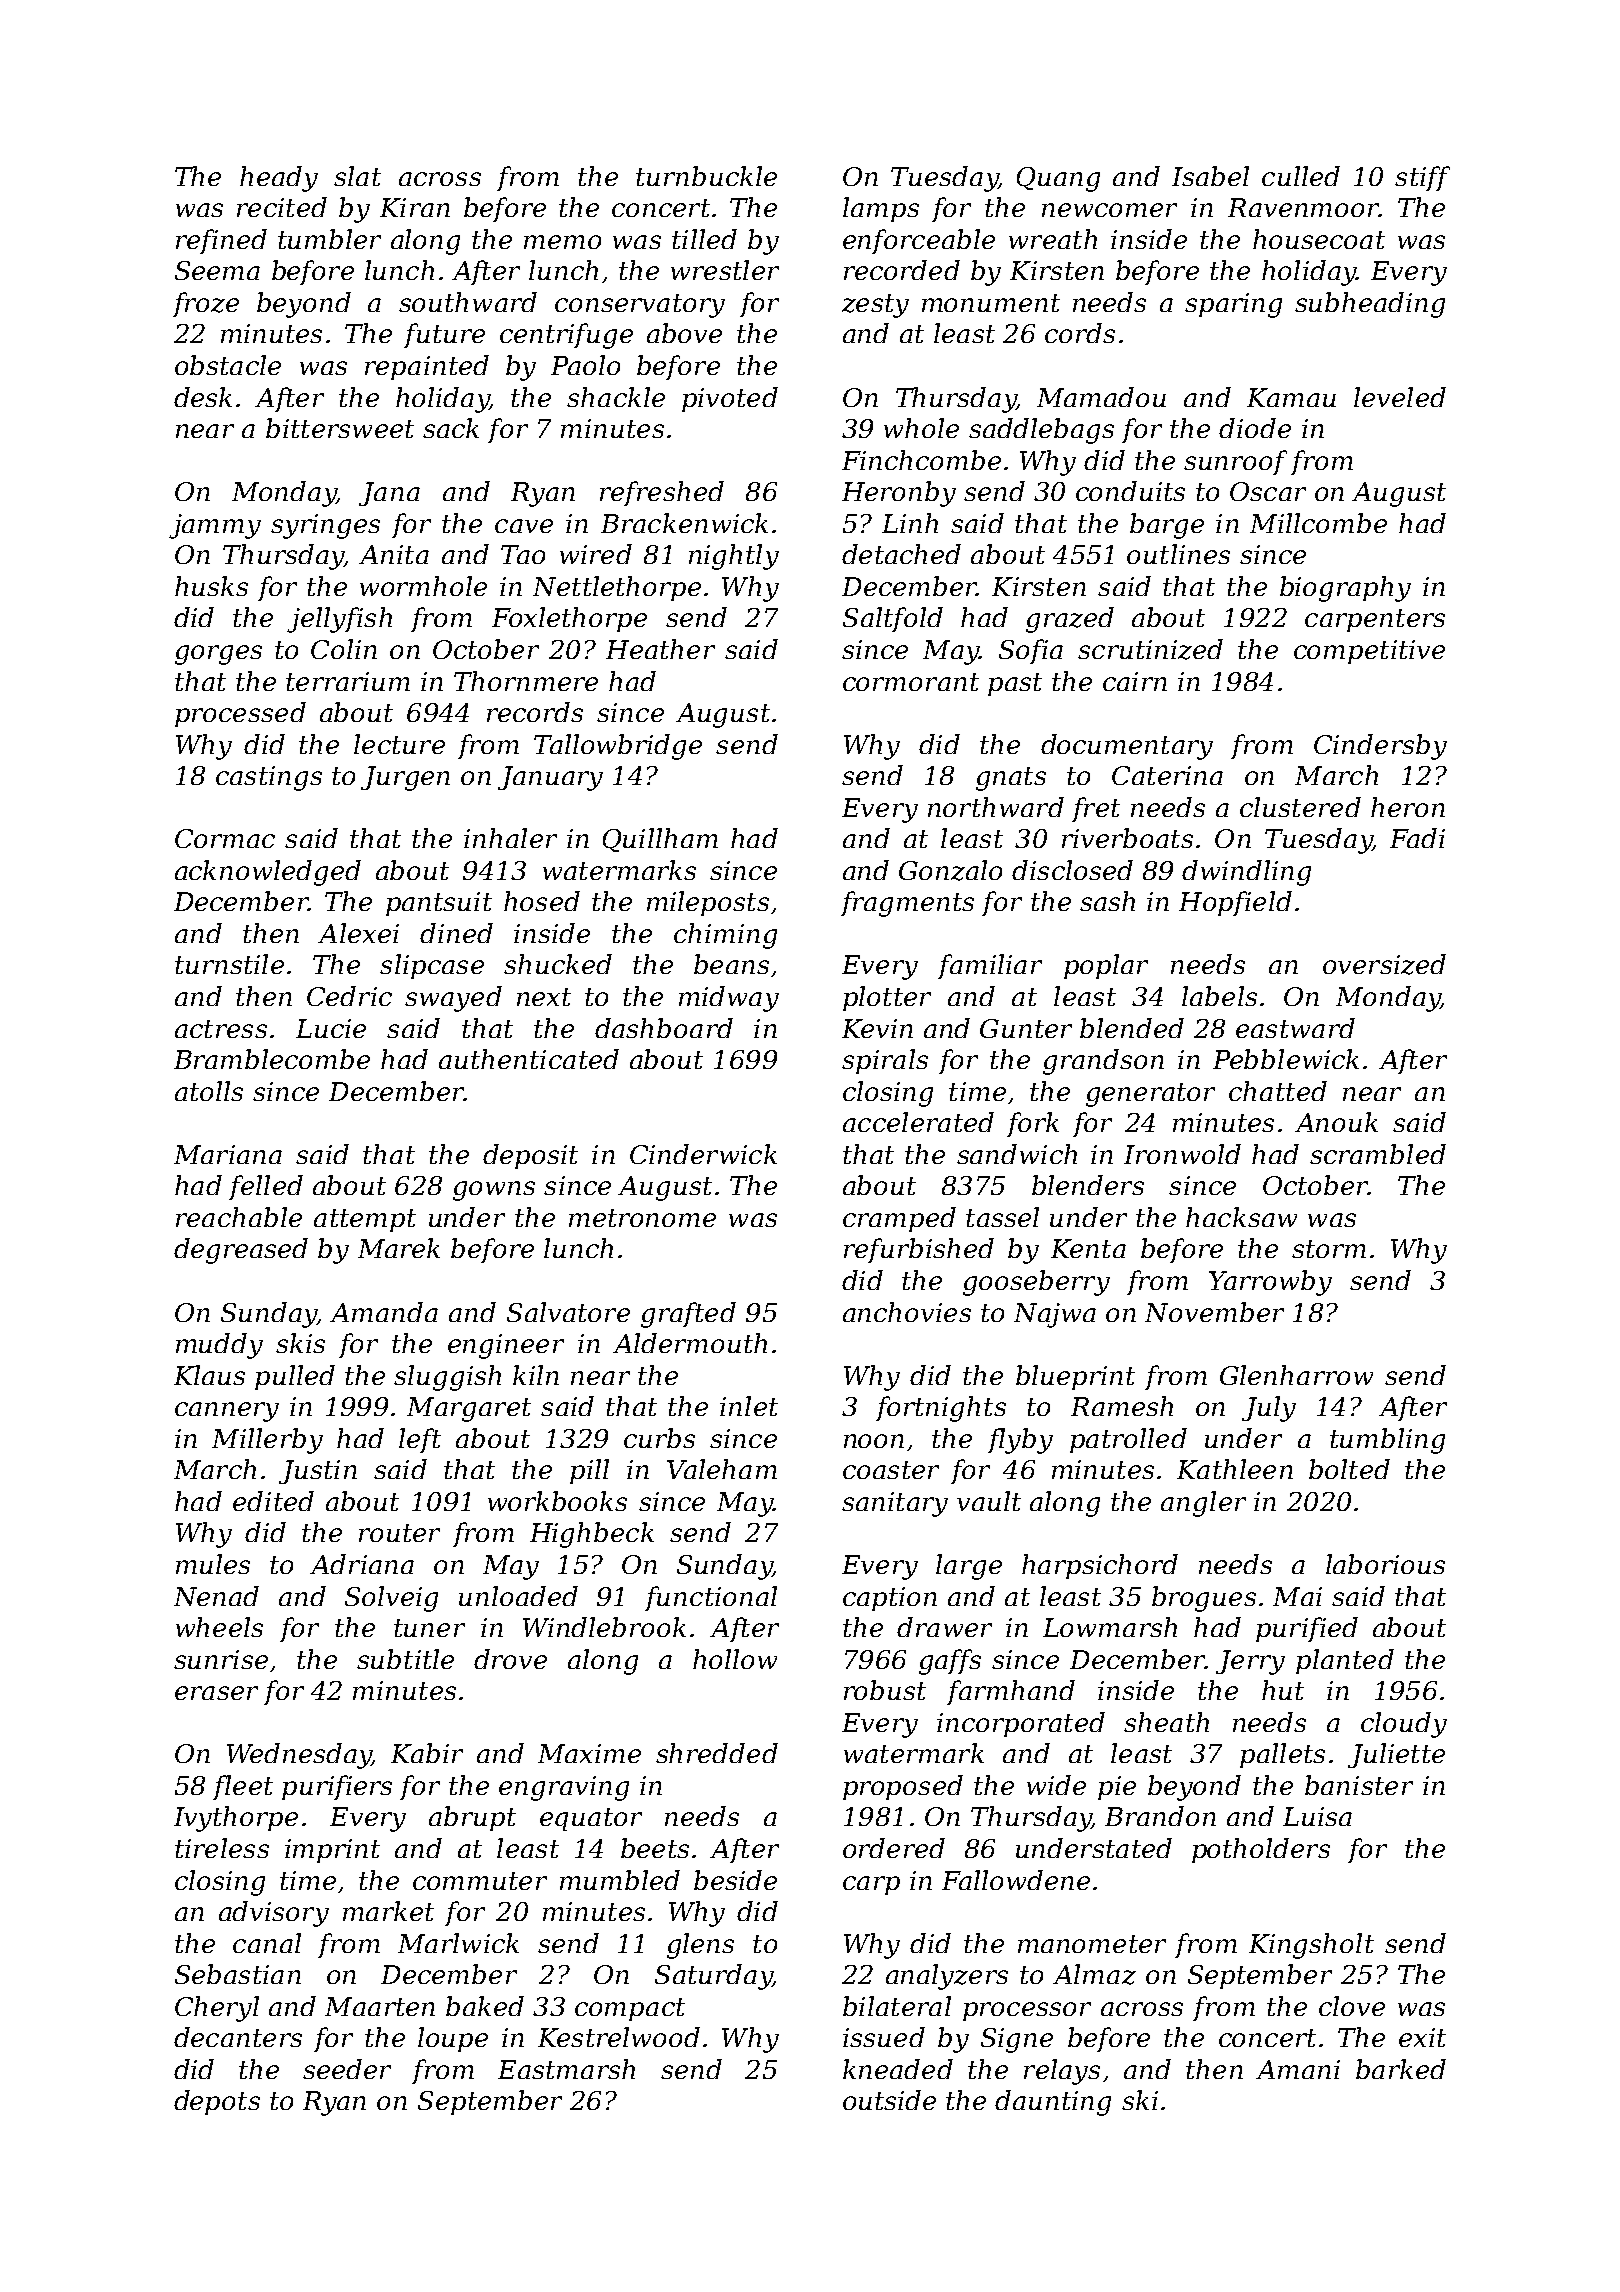  What do you see at coordinates (566, 2069) in the screenshot?
I see `Eastmarsh` at bounding box center [566, 2069].
